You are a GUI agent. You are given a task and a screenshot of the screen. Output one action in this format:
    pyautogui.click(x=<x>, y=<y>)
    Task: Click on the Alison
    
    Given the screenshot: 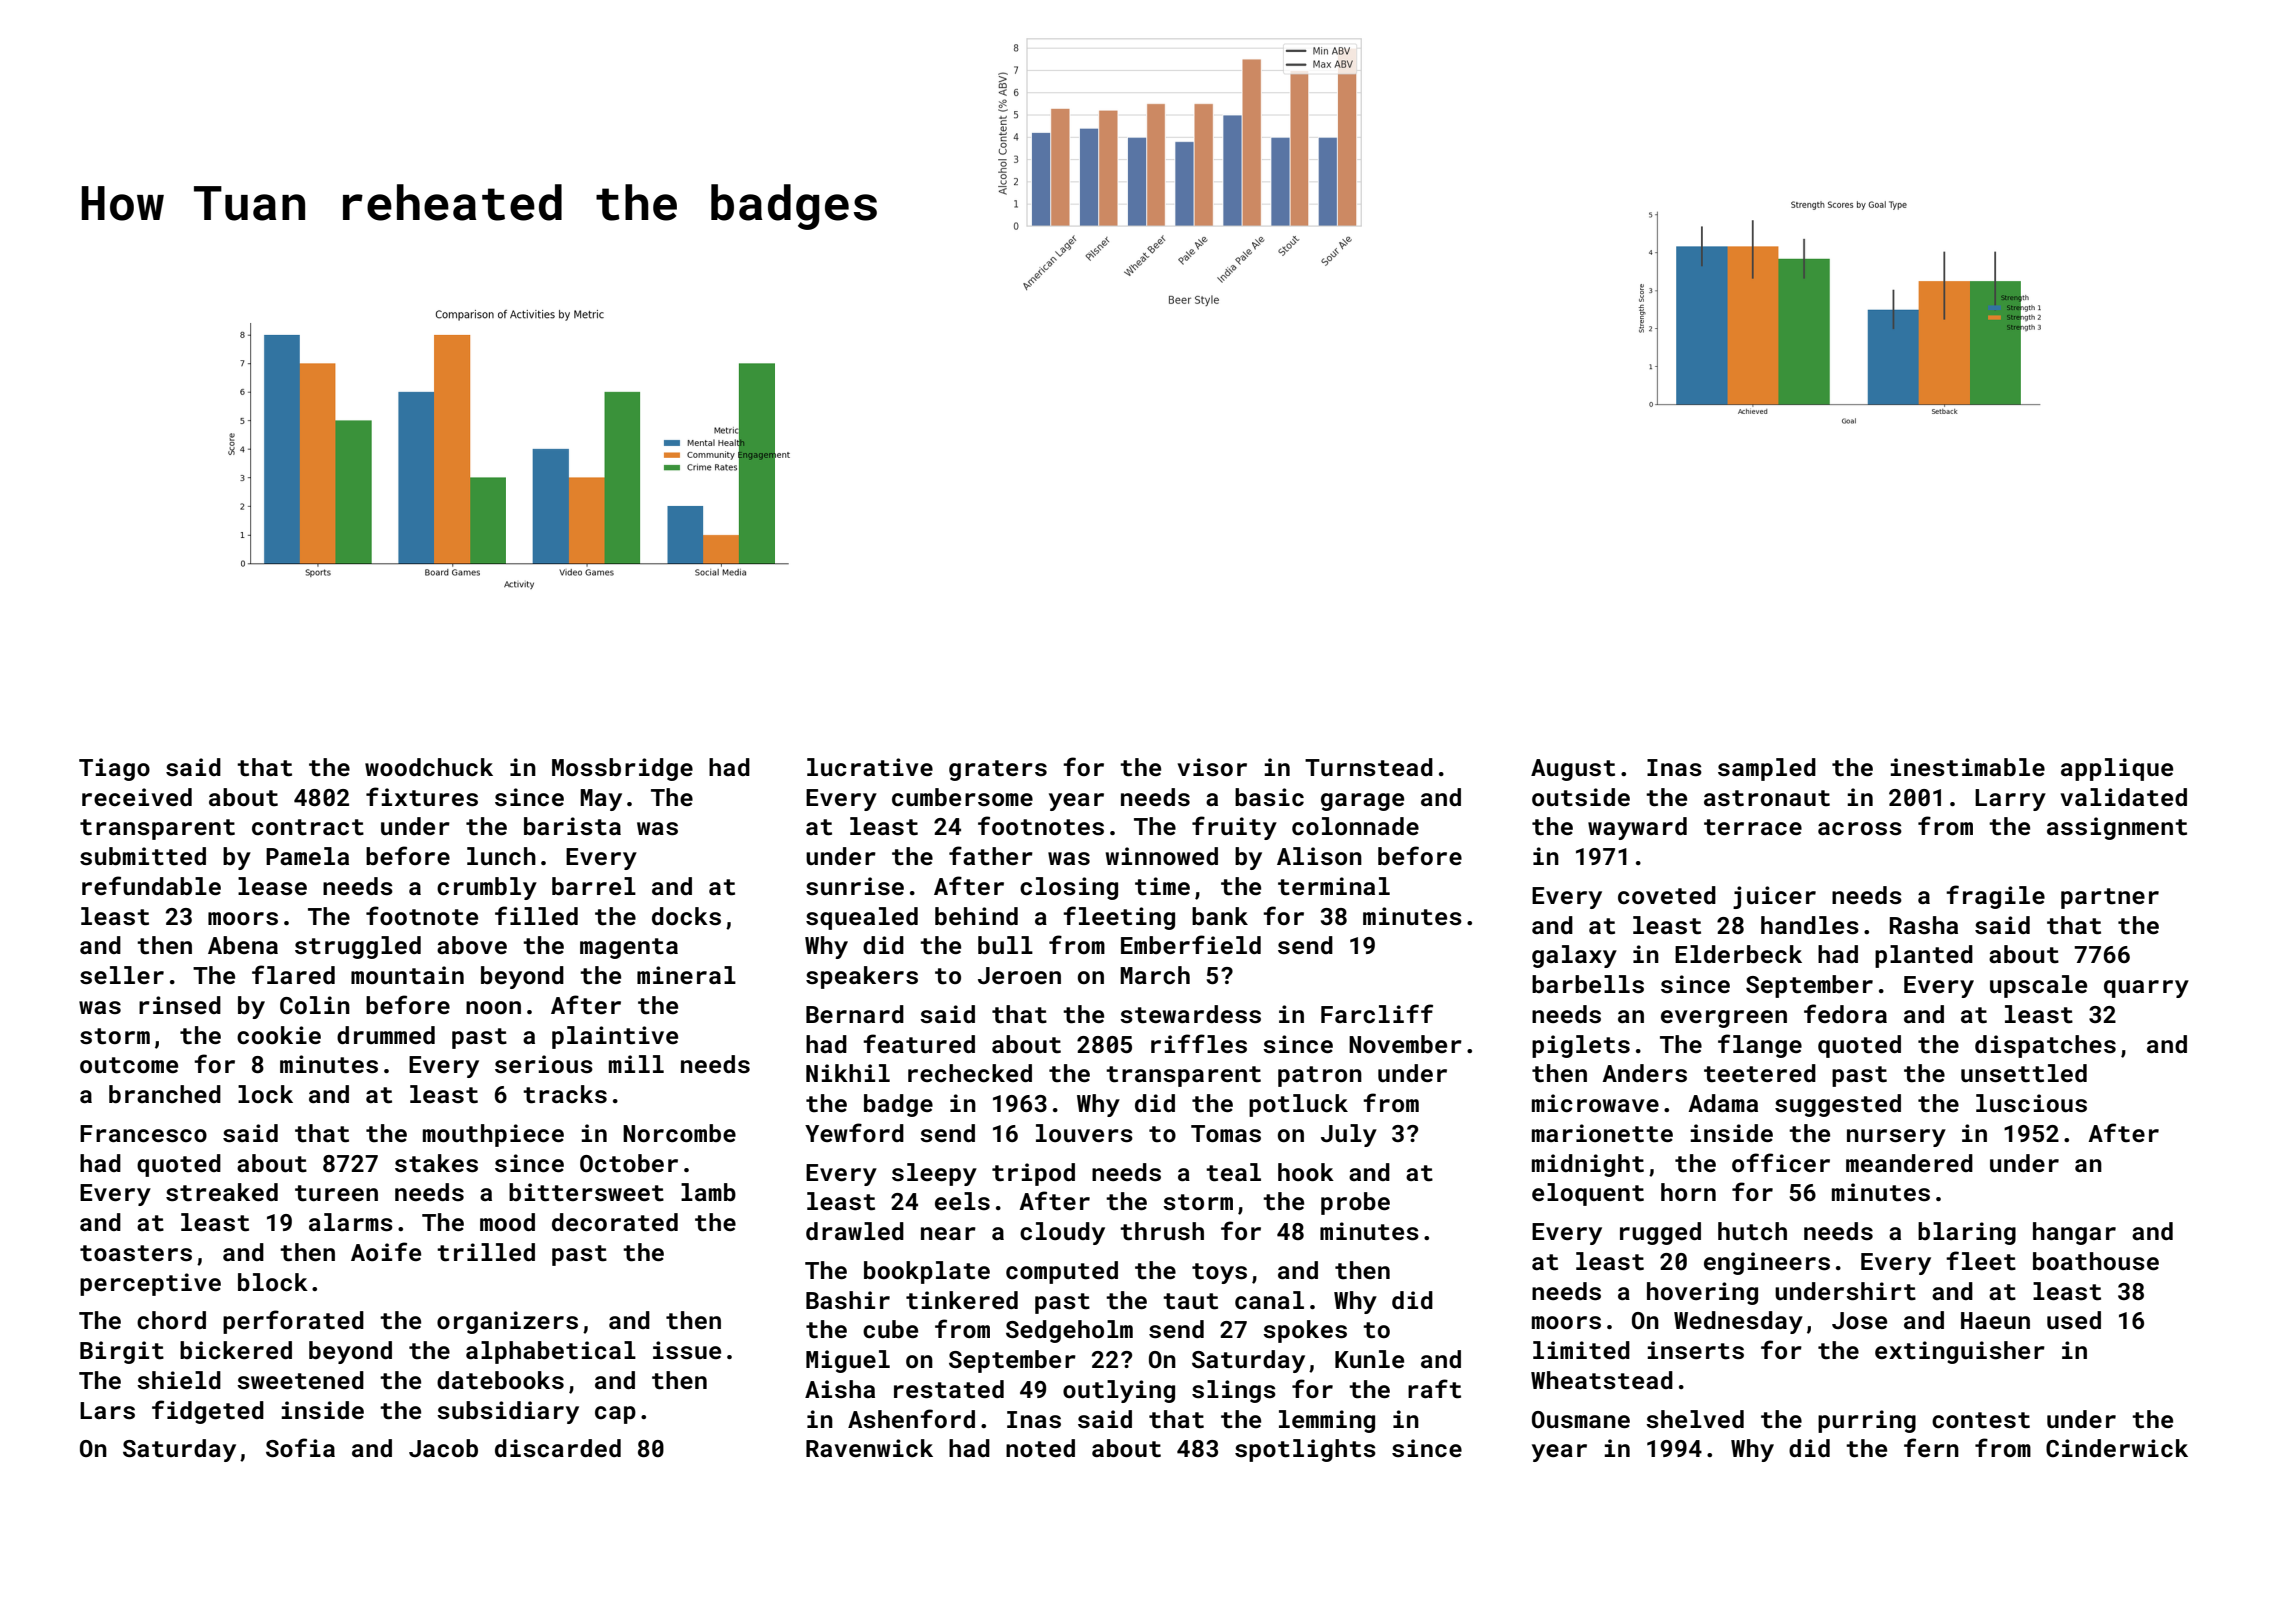 What is the action you would take?
    pyautogui.click(x=1319, y=856)
